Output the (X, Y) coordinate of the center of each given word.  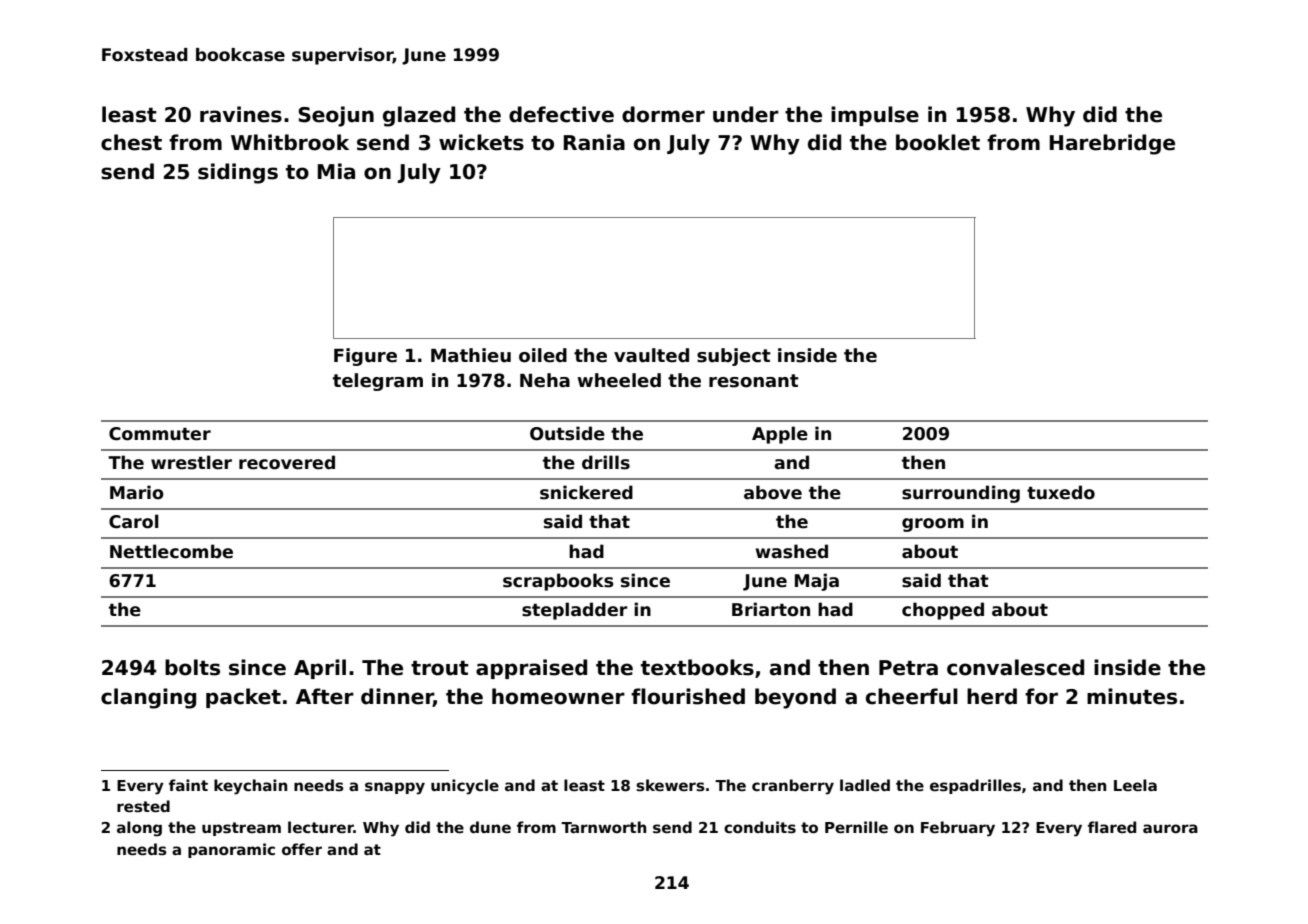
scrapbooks (558, 582)
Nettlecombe (171, 551)
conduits (760, 827)
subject (734, 357)
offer (302, 849)
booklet (938, 142)
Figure (365, 357)
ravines (241, 114)
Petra (908, 668)
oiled (543, 355)
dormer (663, 114)
